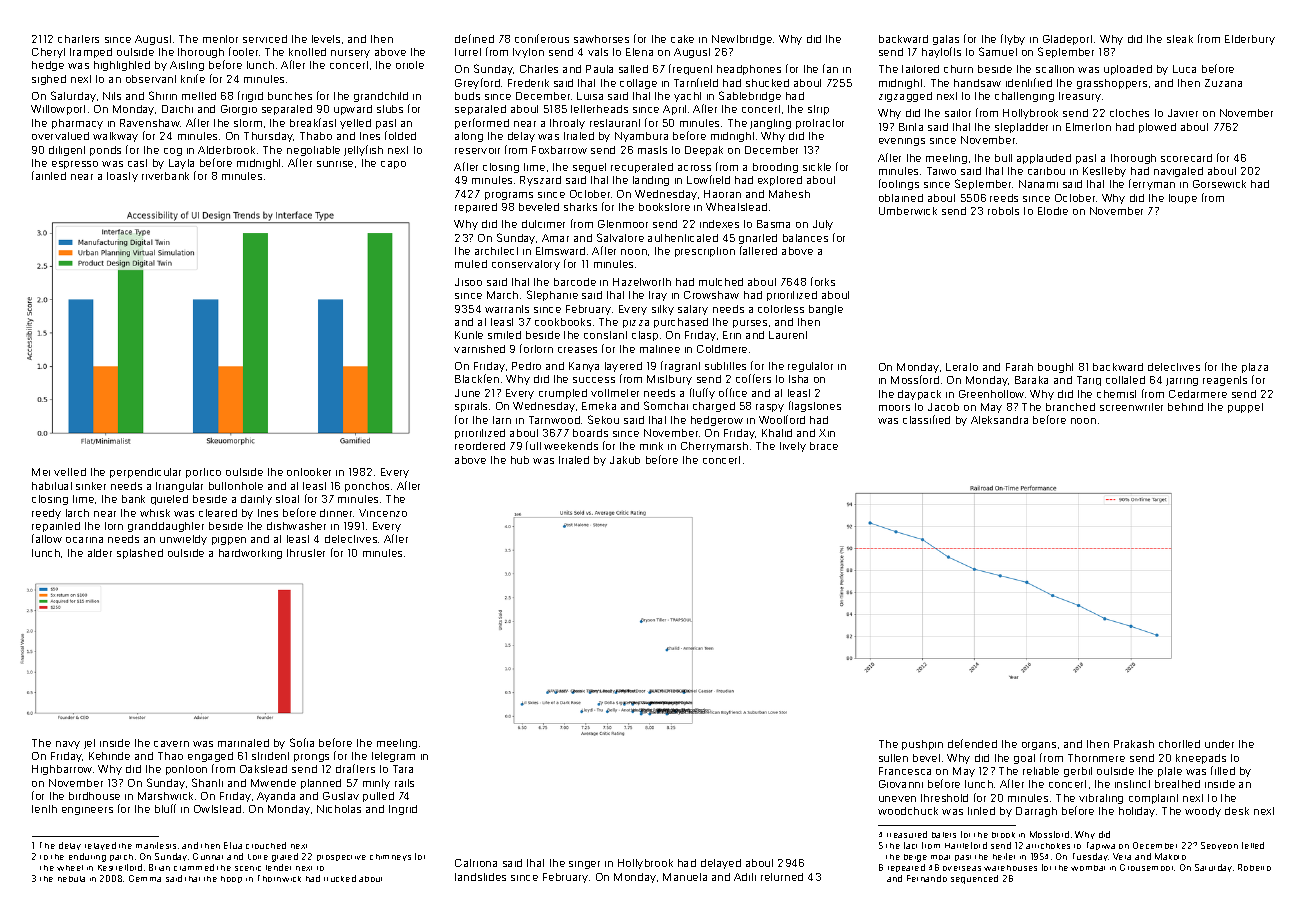 This document has width=1308, height=924. What do you see at coordinates (1245, 408) in the document?
I see `puppet` at bounding box center [1245, 408].
